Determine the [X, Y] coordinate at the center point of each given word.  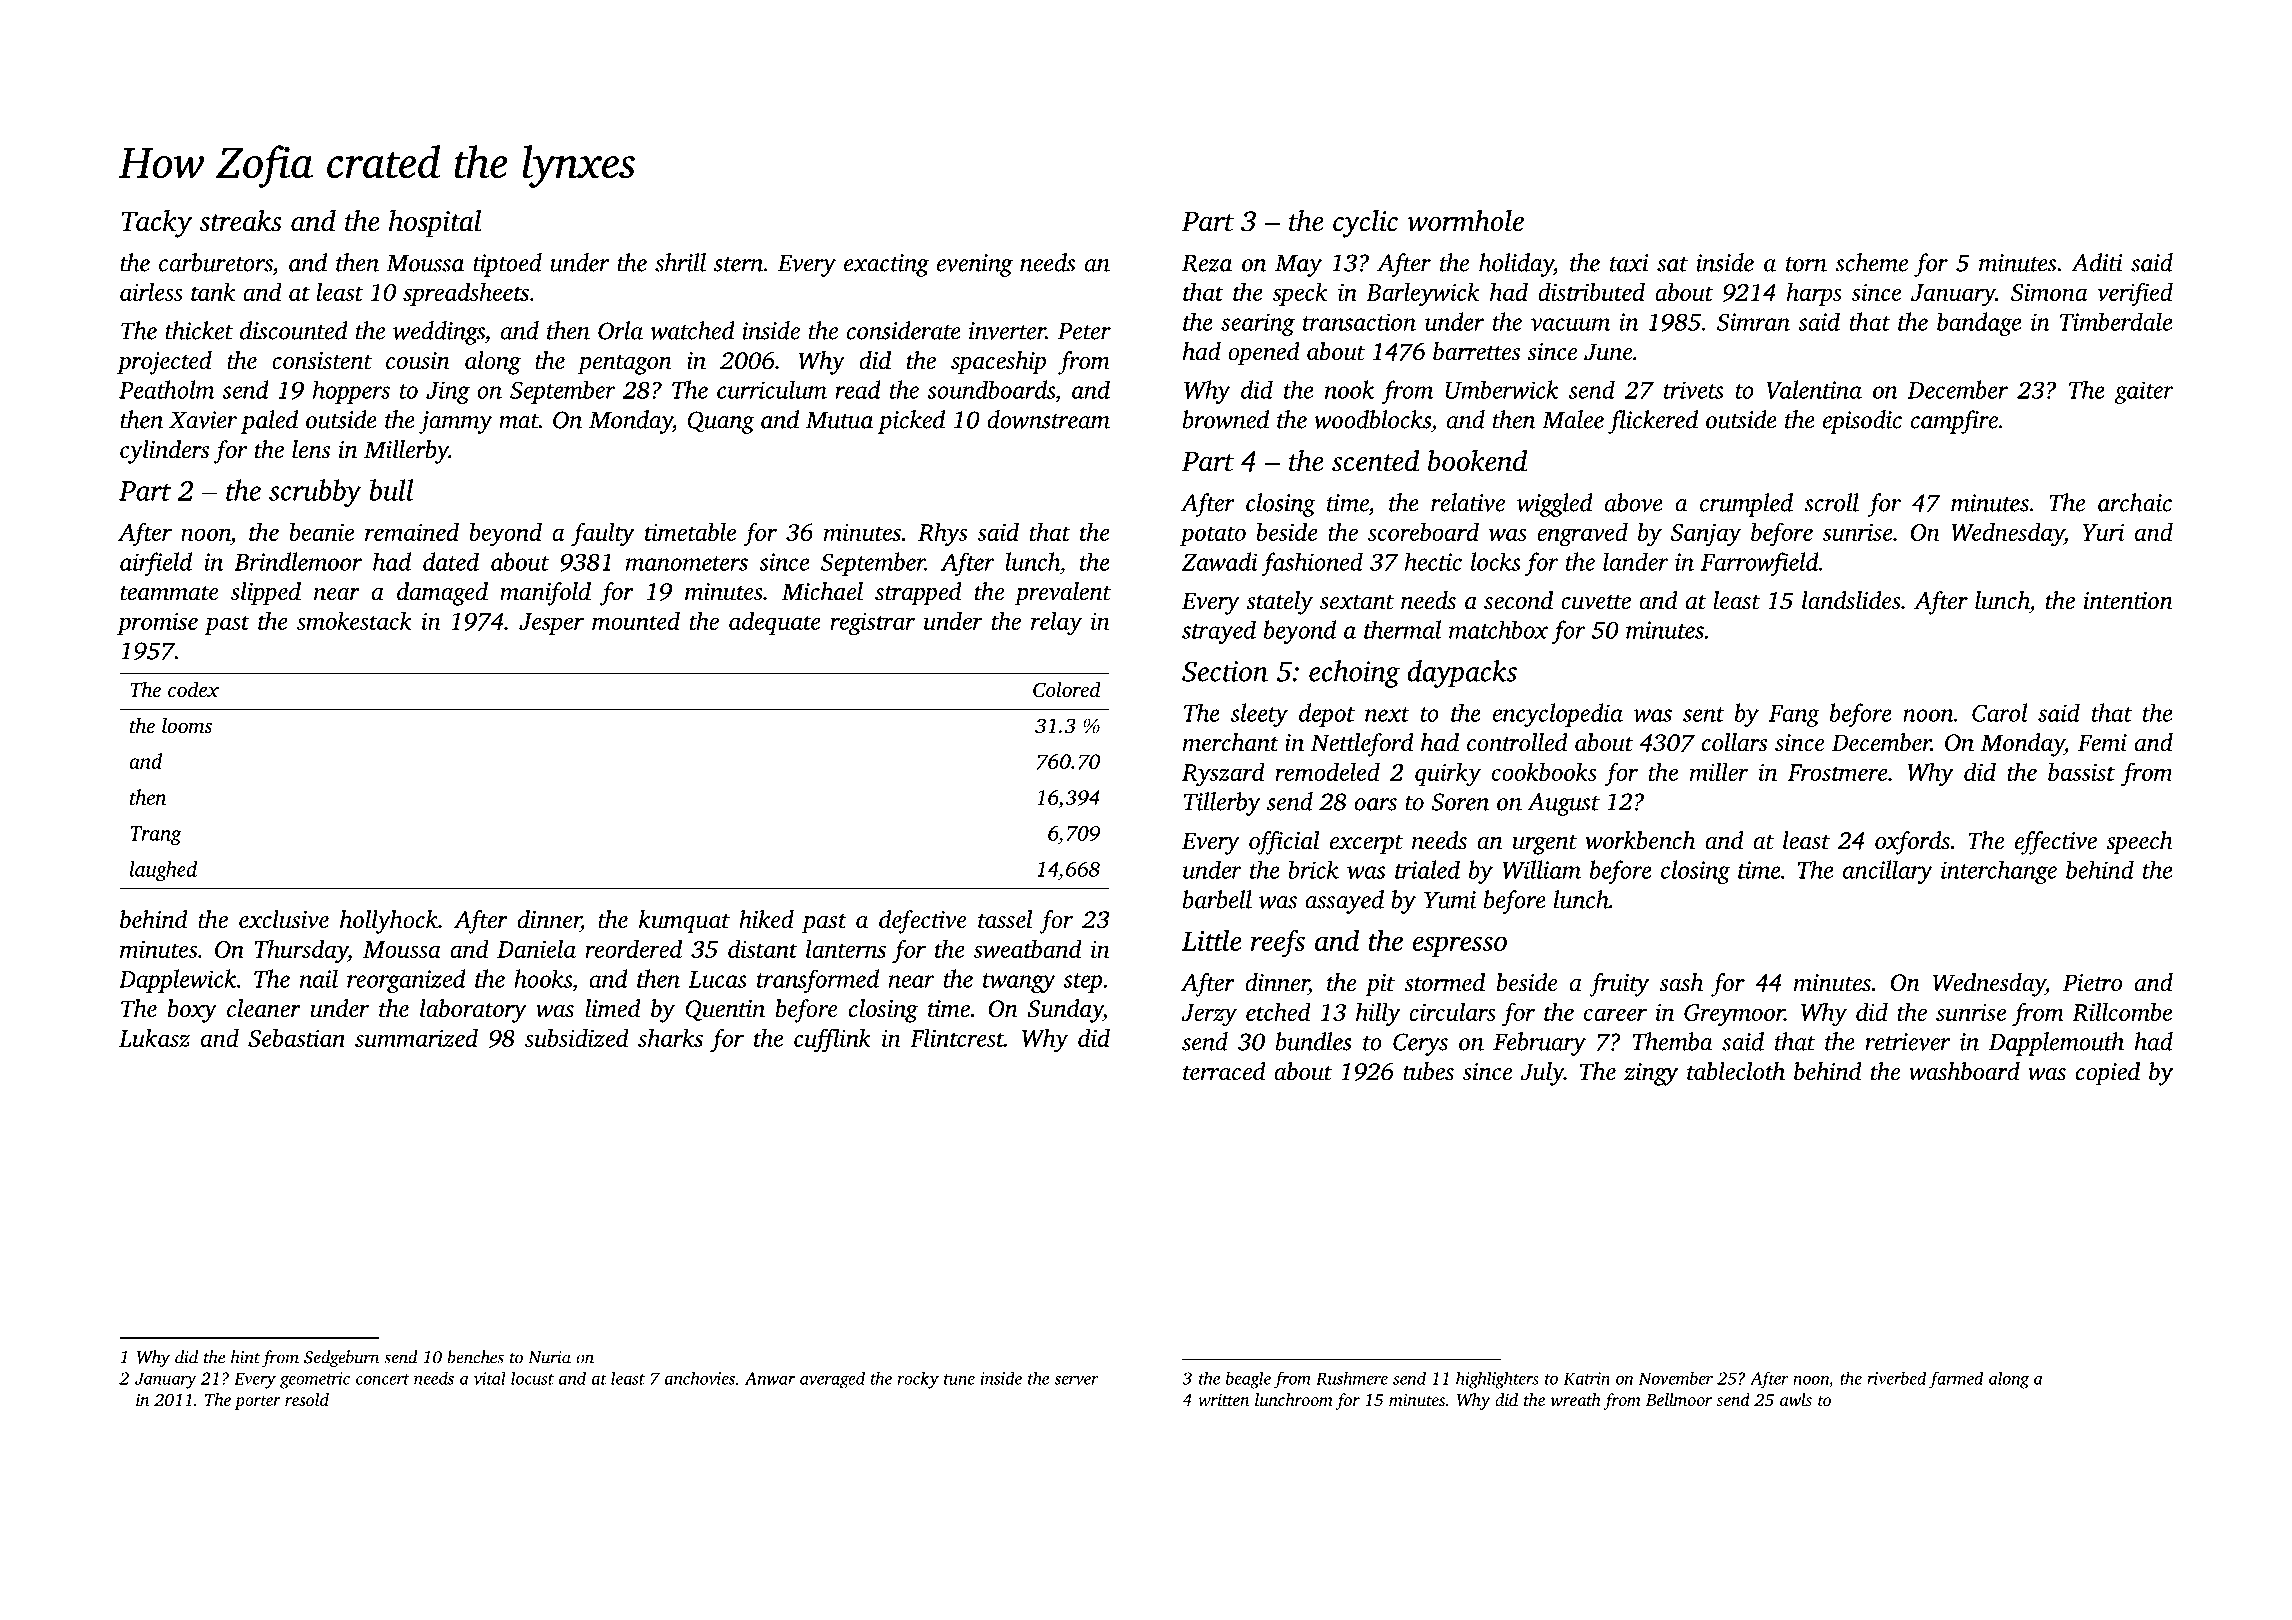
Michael [822, 591]
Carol [2000, 712]
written [1223, 1400]
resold [307, 1399]
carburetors [216, 262]
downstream [1048, 419]
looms [187, 725]
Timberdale [2116, 321]
